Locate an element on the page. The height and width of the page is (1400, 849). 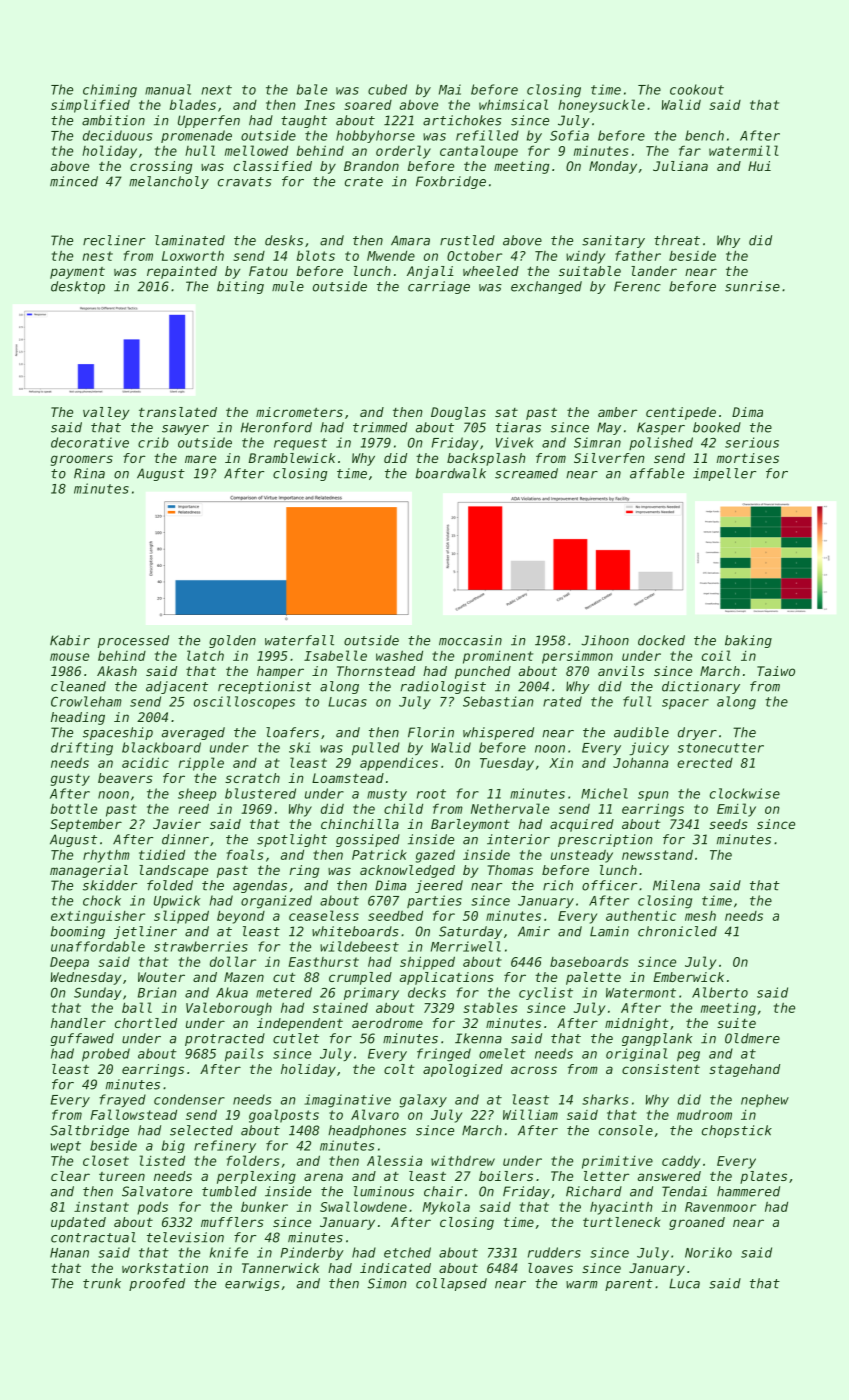
Kabir is located at coordinates (70, 640).
